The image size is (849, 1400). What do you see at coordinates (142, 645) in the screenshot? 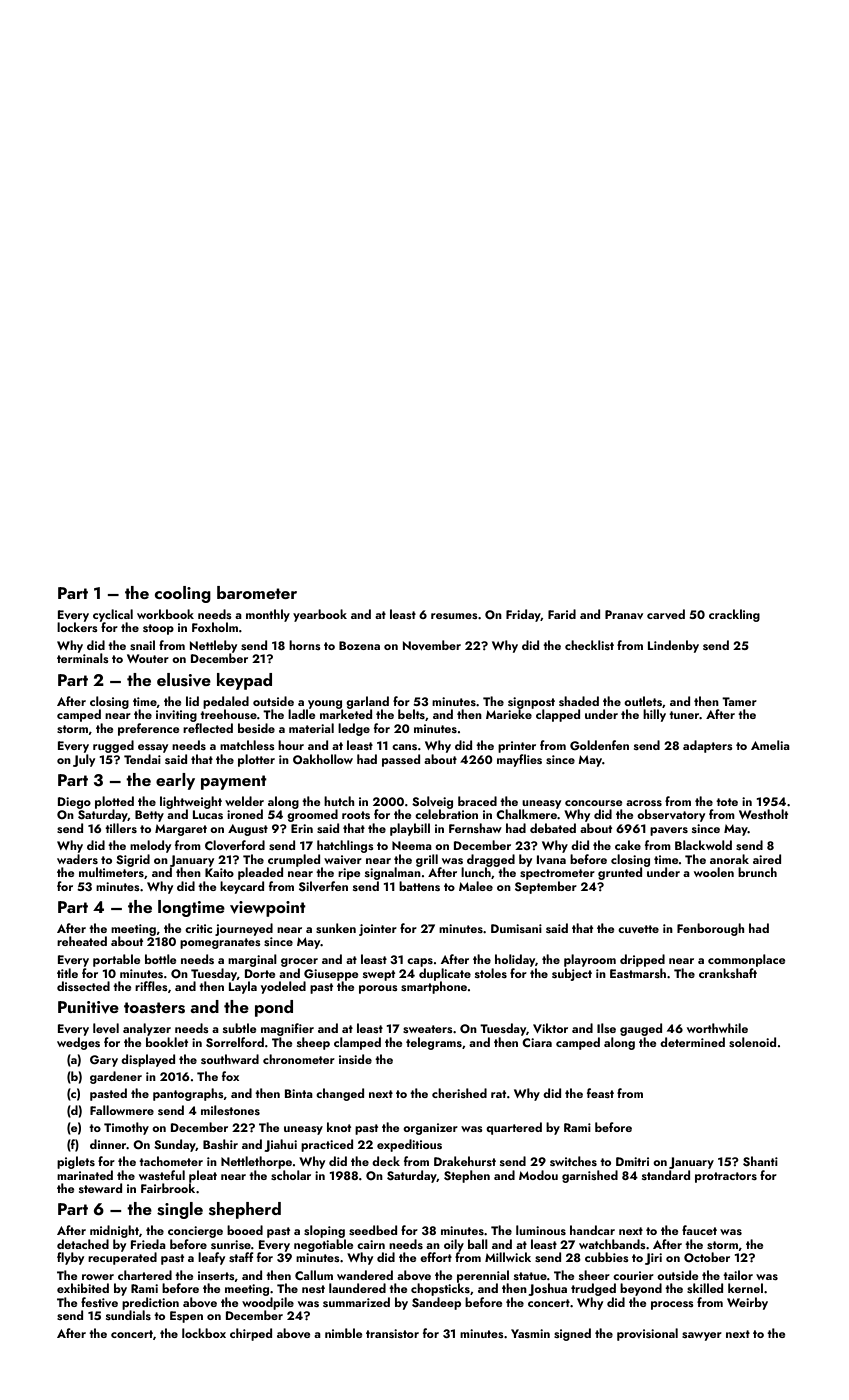
I see `snail` at bounding box center [142, 645].
